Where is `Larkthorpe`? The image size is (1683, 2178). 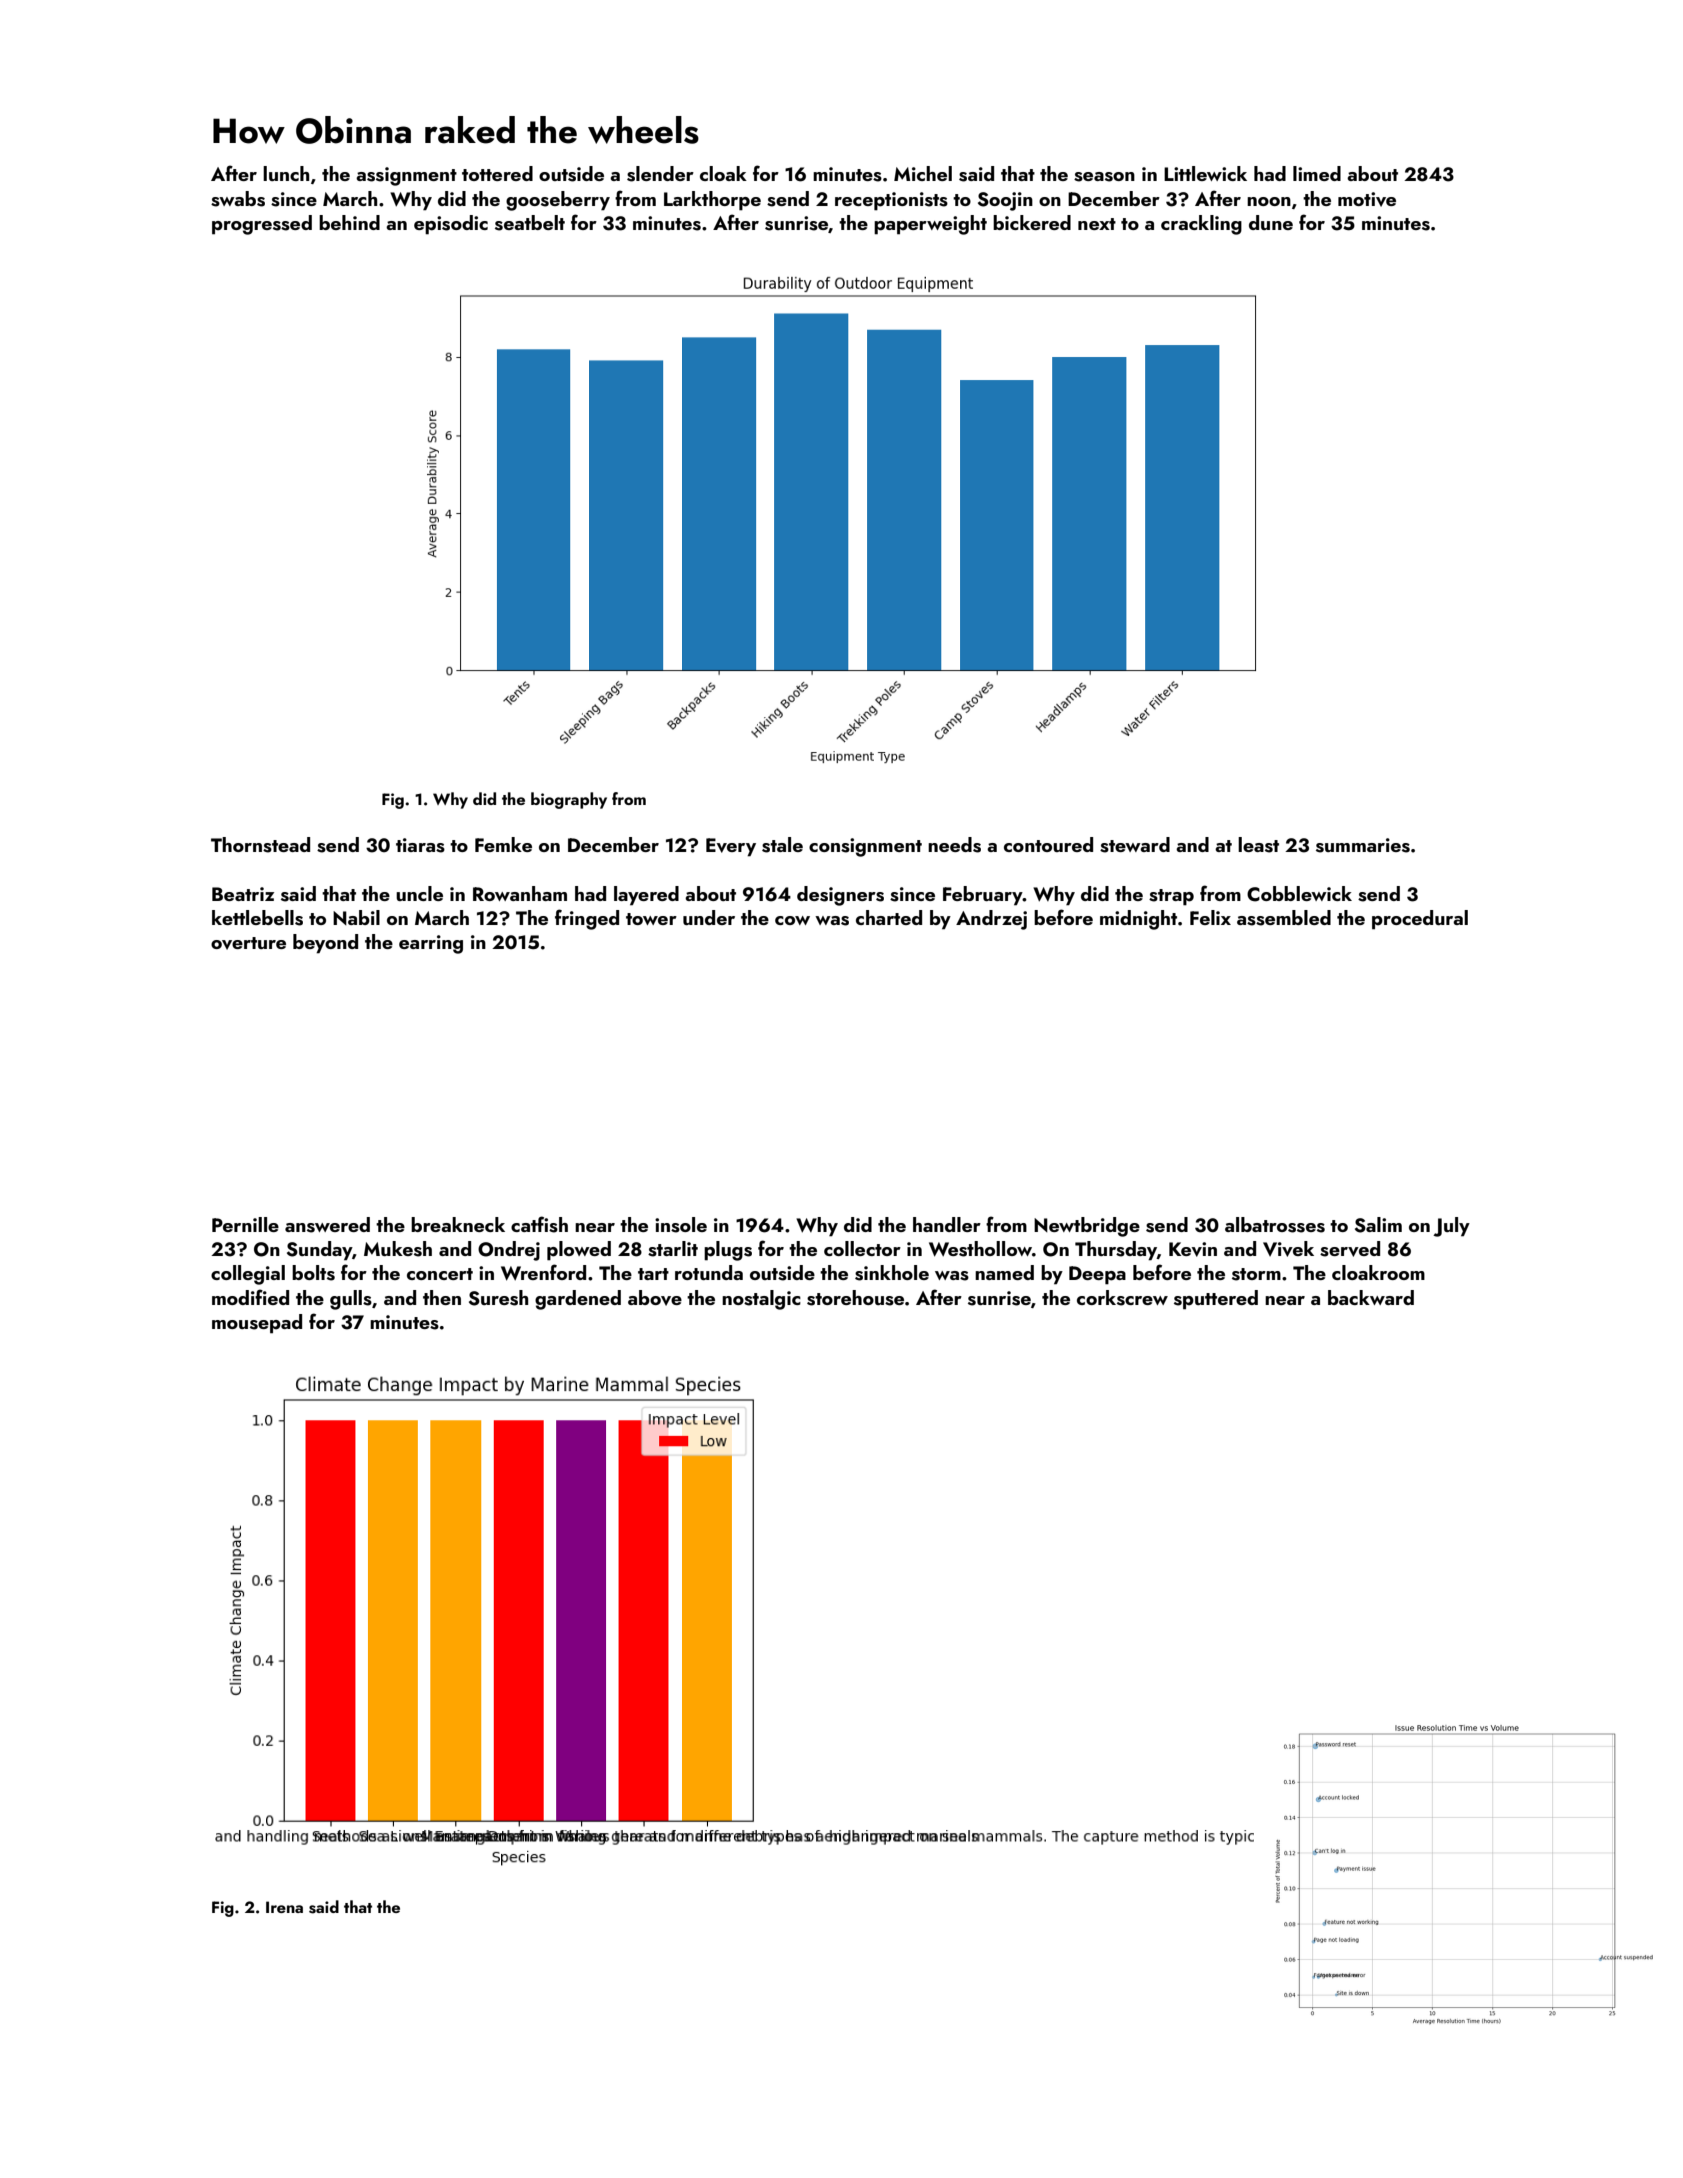 Larkthorpe is located at coordinates (712, 201).
